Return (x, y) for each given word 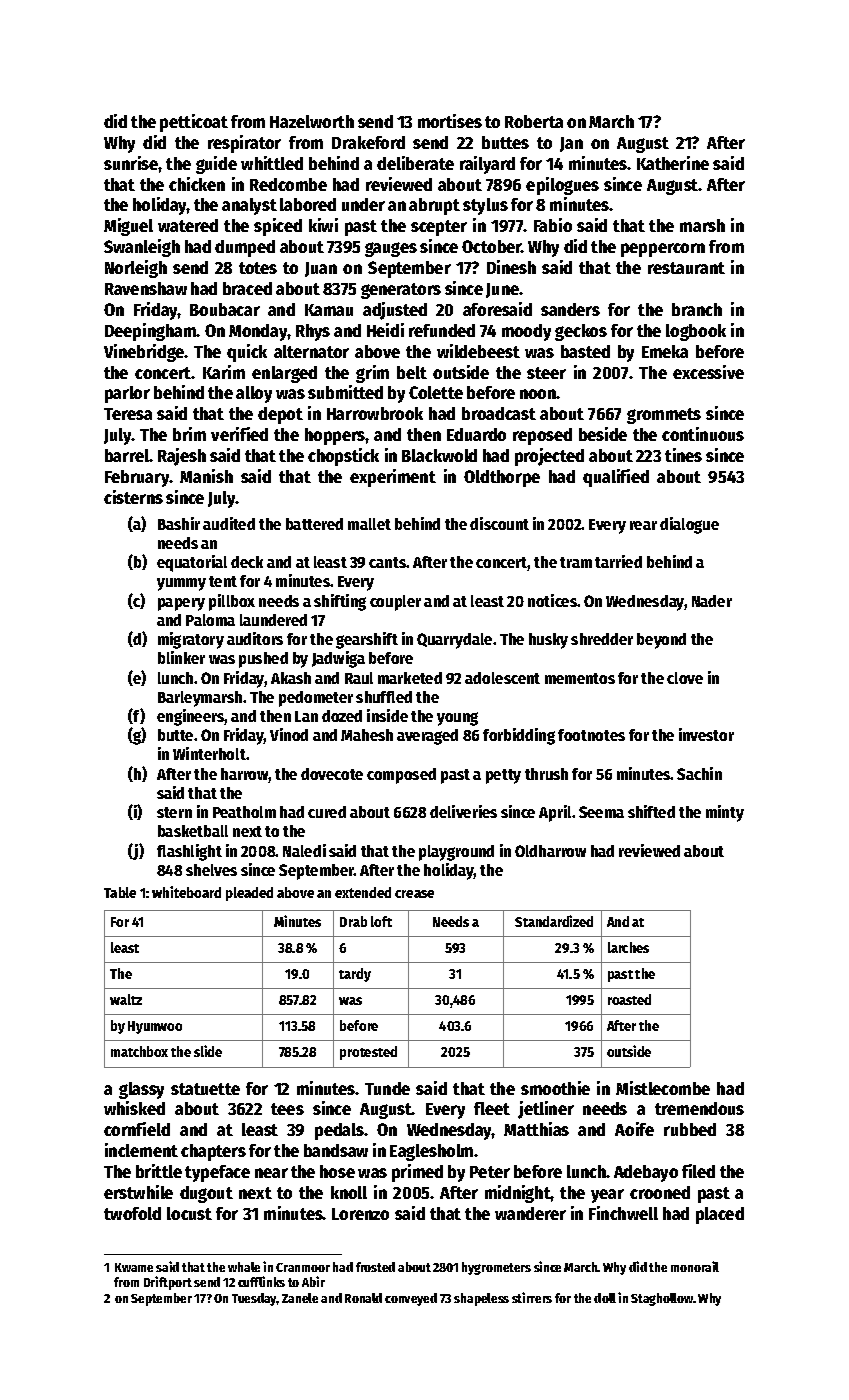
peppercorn (663, 250)
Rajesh (182, 457)
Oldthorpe (502, 478)
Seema (601, 812)
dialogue (689, 525)
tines (683, 455)
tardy (355, 975)
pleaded (249, 894)
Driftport (168, 1283)
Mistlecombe (663, 1088)
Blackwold (439, 455)
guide (216, 165)
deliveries (463, 811)
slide (208, 1051)
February (137, 478)
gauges (391, 249)
